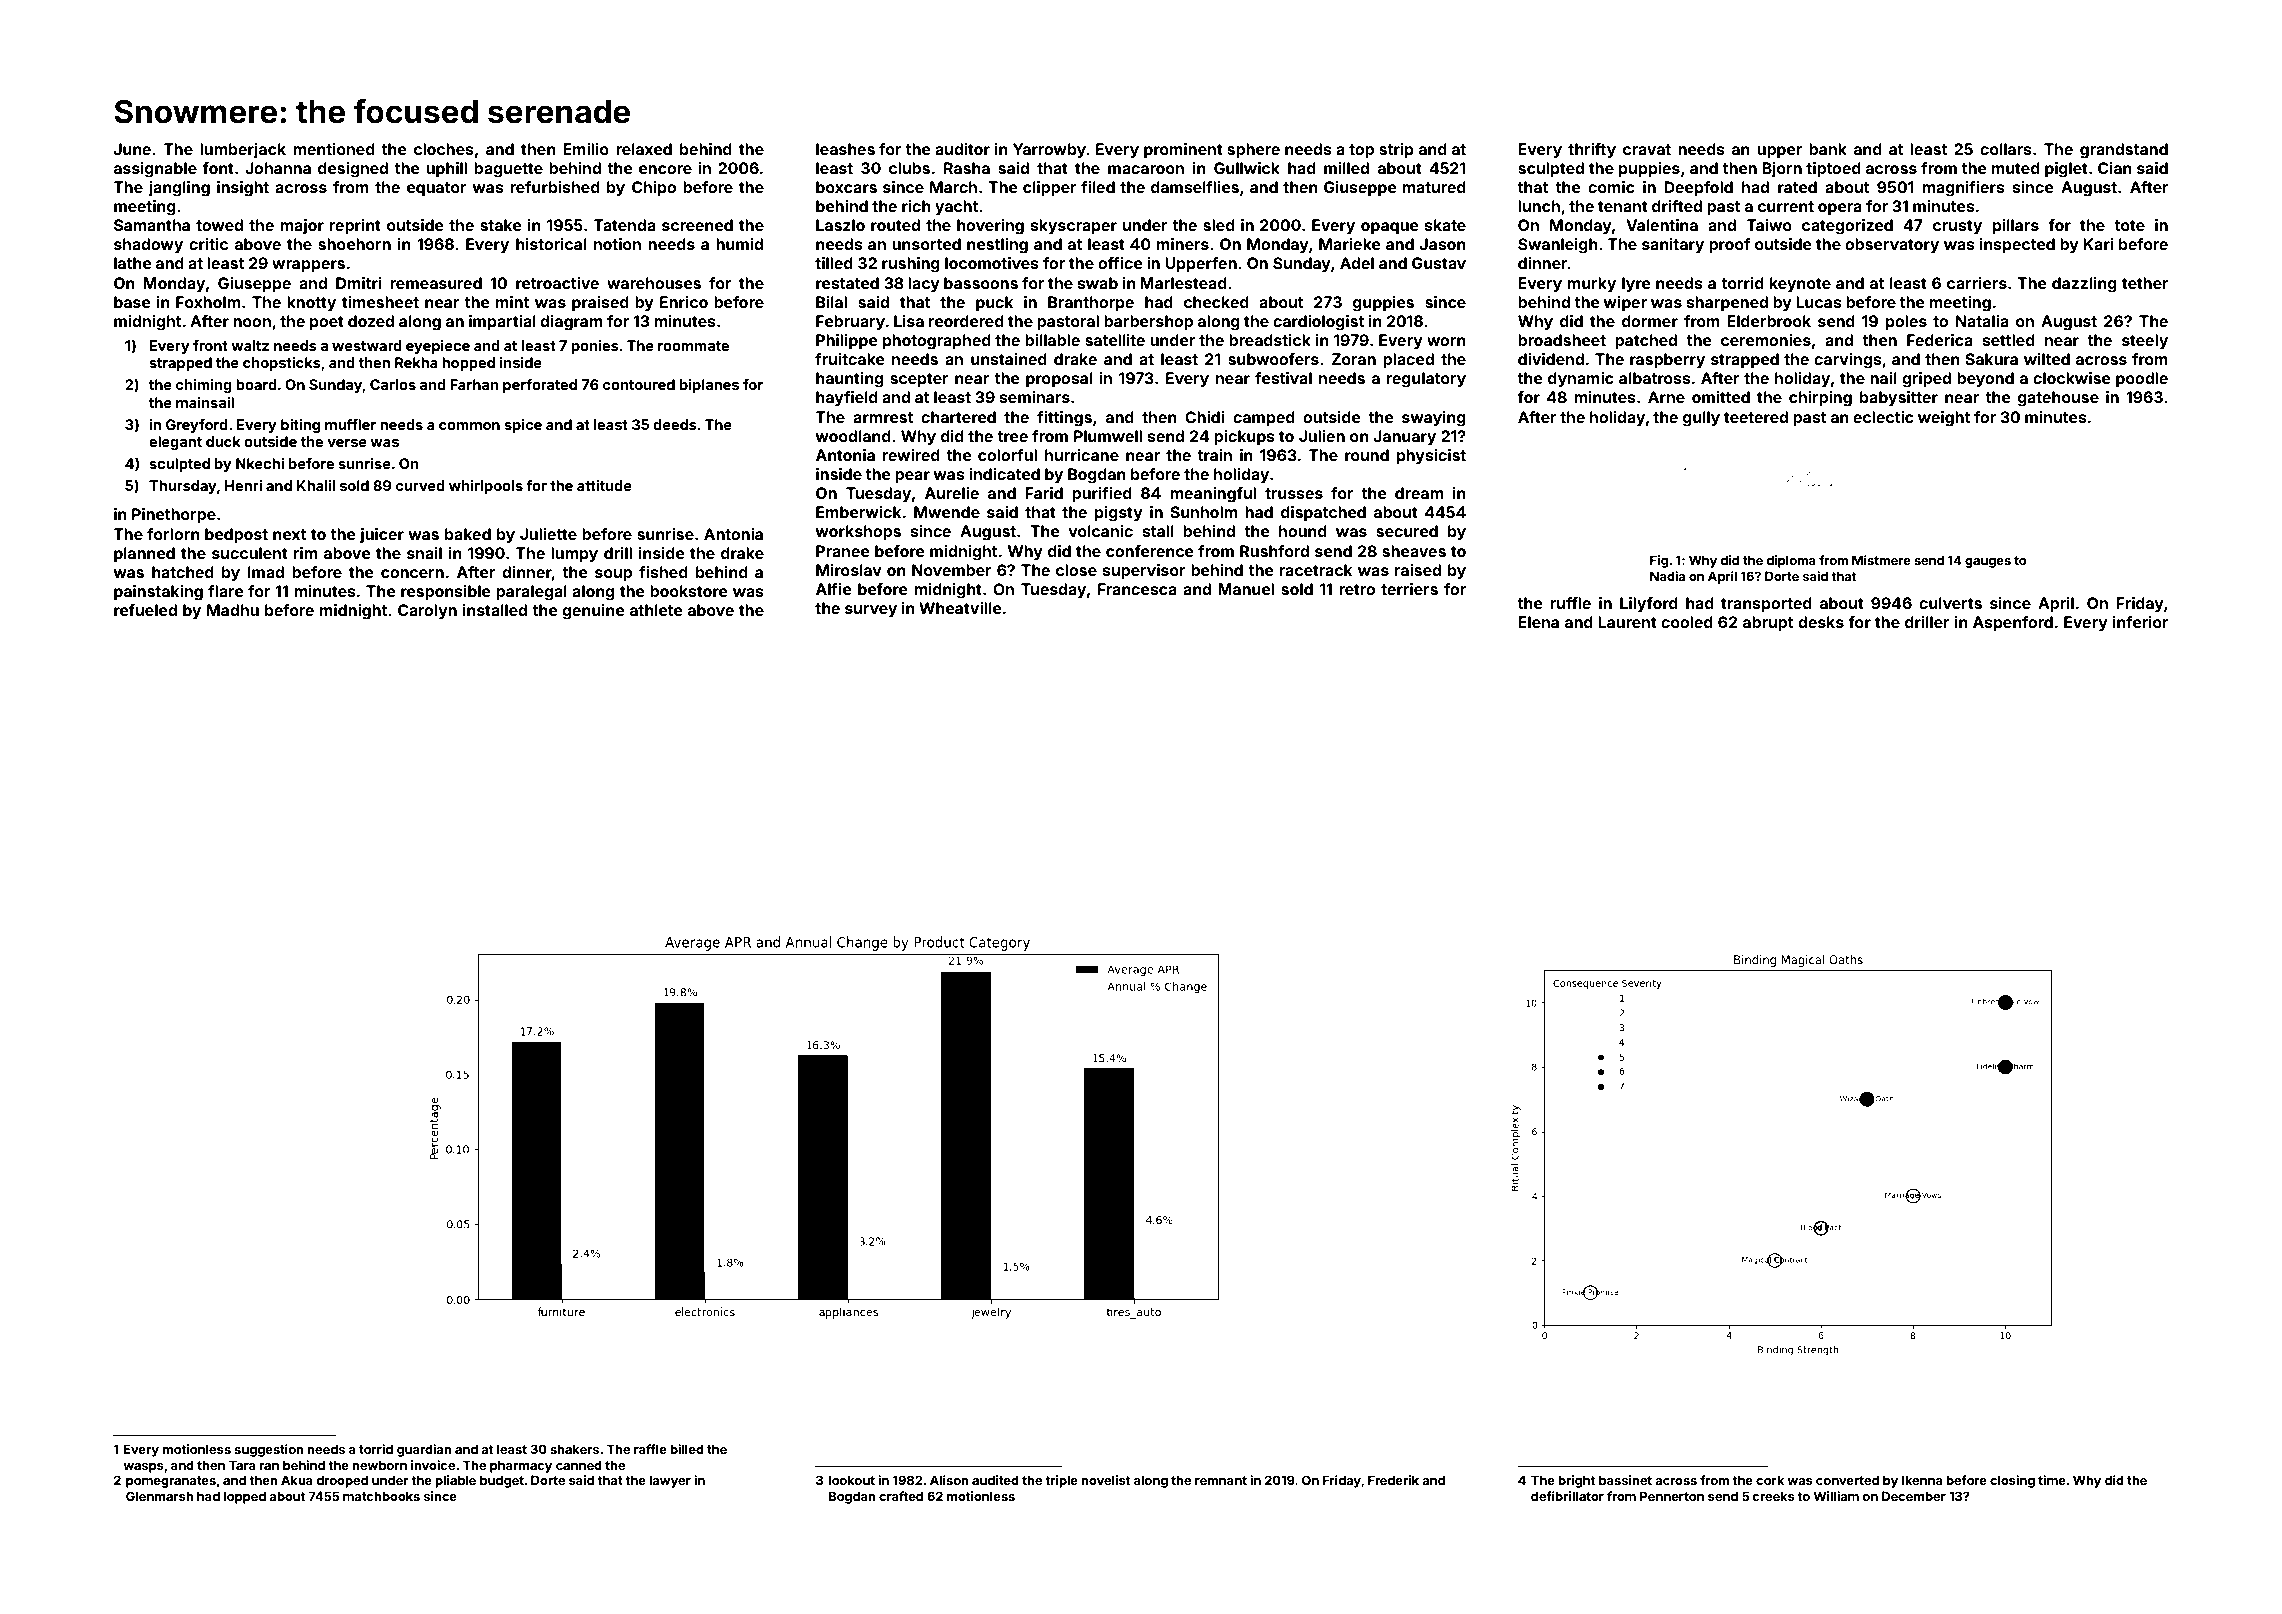  I want to click on assignable, so click(155, 170).
